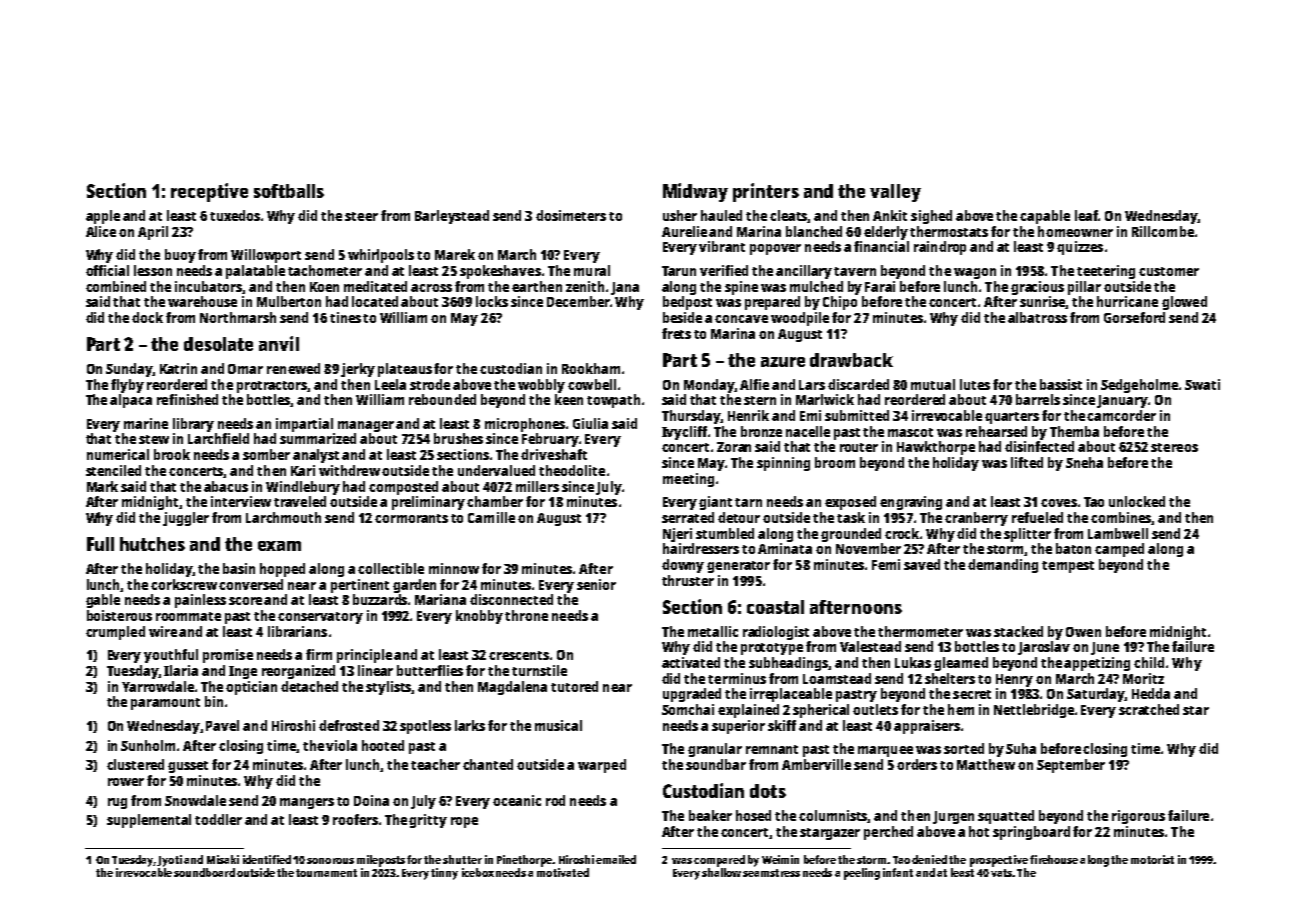  I want to click on musical, so click(558, 725).
